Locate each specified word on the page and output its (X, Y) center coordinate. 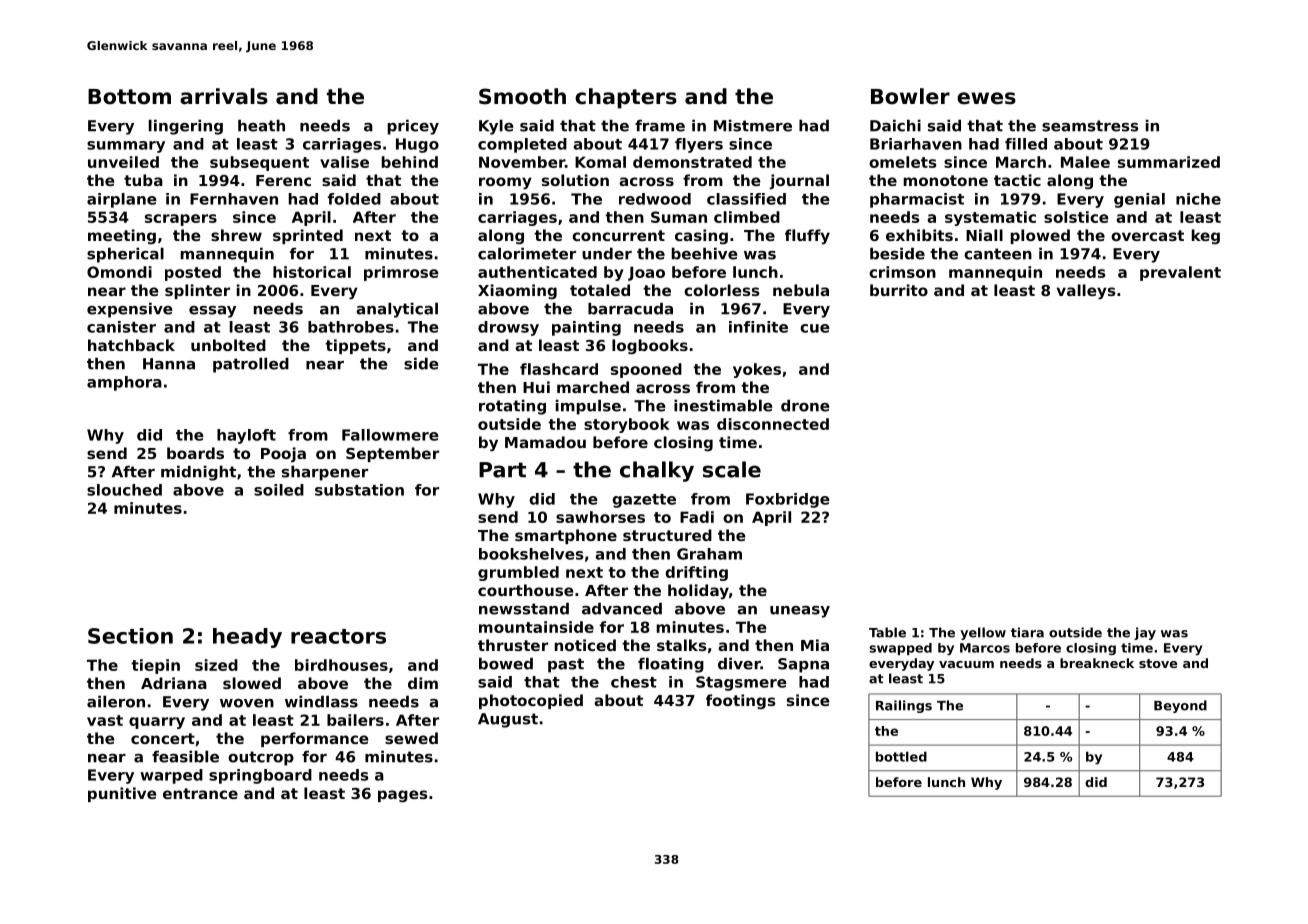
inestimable (723, 405)
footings (741, 701)
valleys (1086, 292)
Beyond (1180, 706)
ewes (986, 98)
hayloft (246, 436)
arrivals (224, 96)
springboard (260, 776)
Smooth (522, 96)
